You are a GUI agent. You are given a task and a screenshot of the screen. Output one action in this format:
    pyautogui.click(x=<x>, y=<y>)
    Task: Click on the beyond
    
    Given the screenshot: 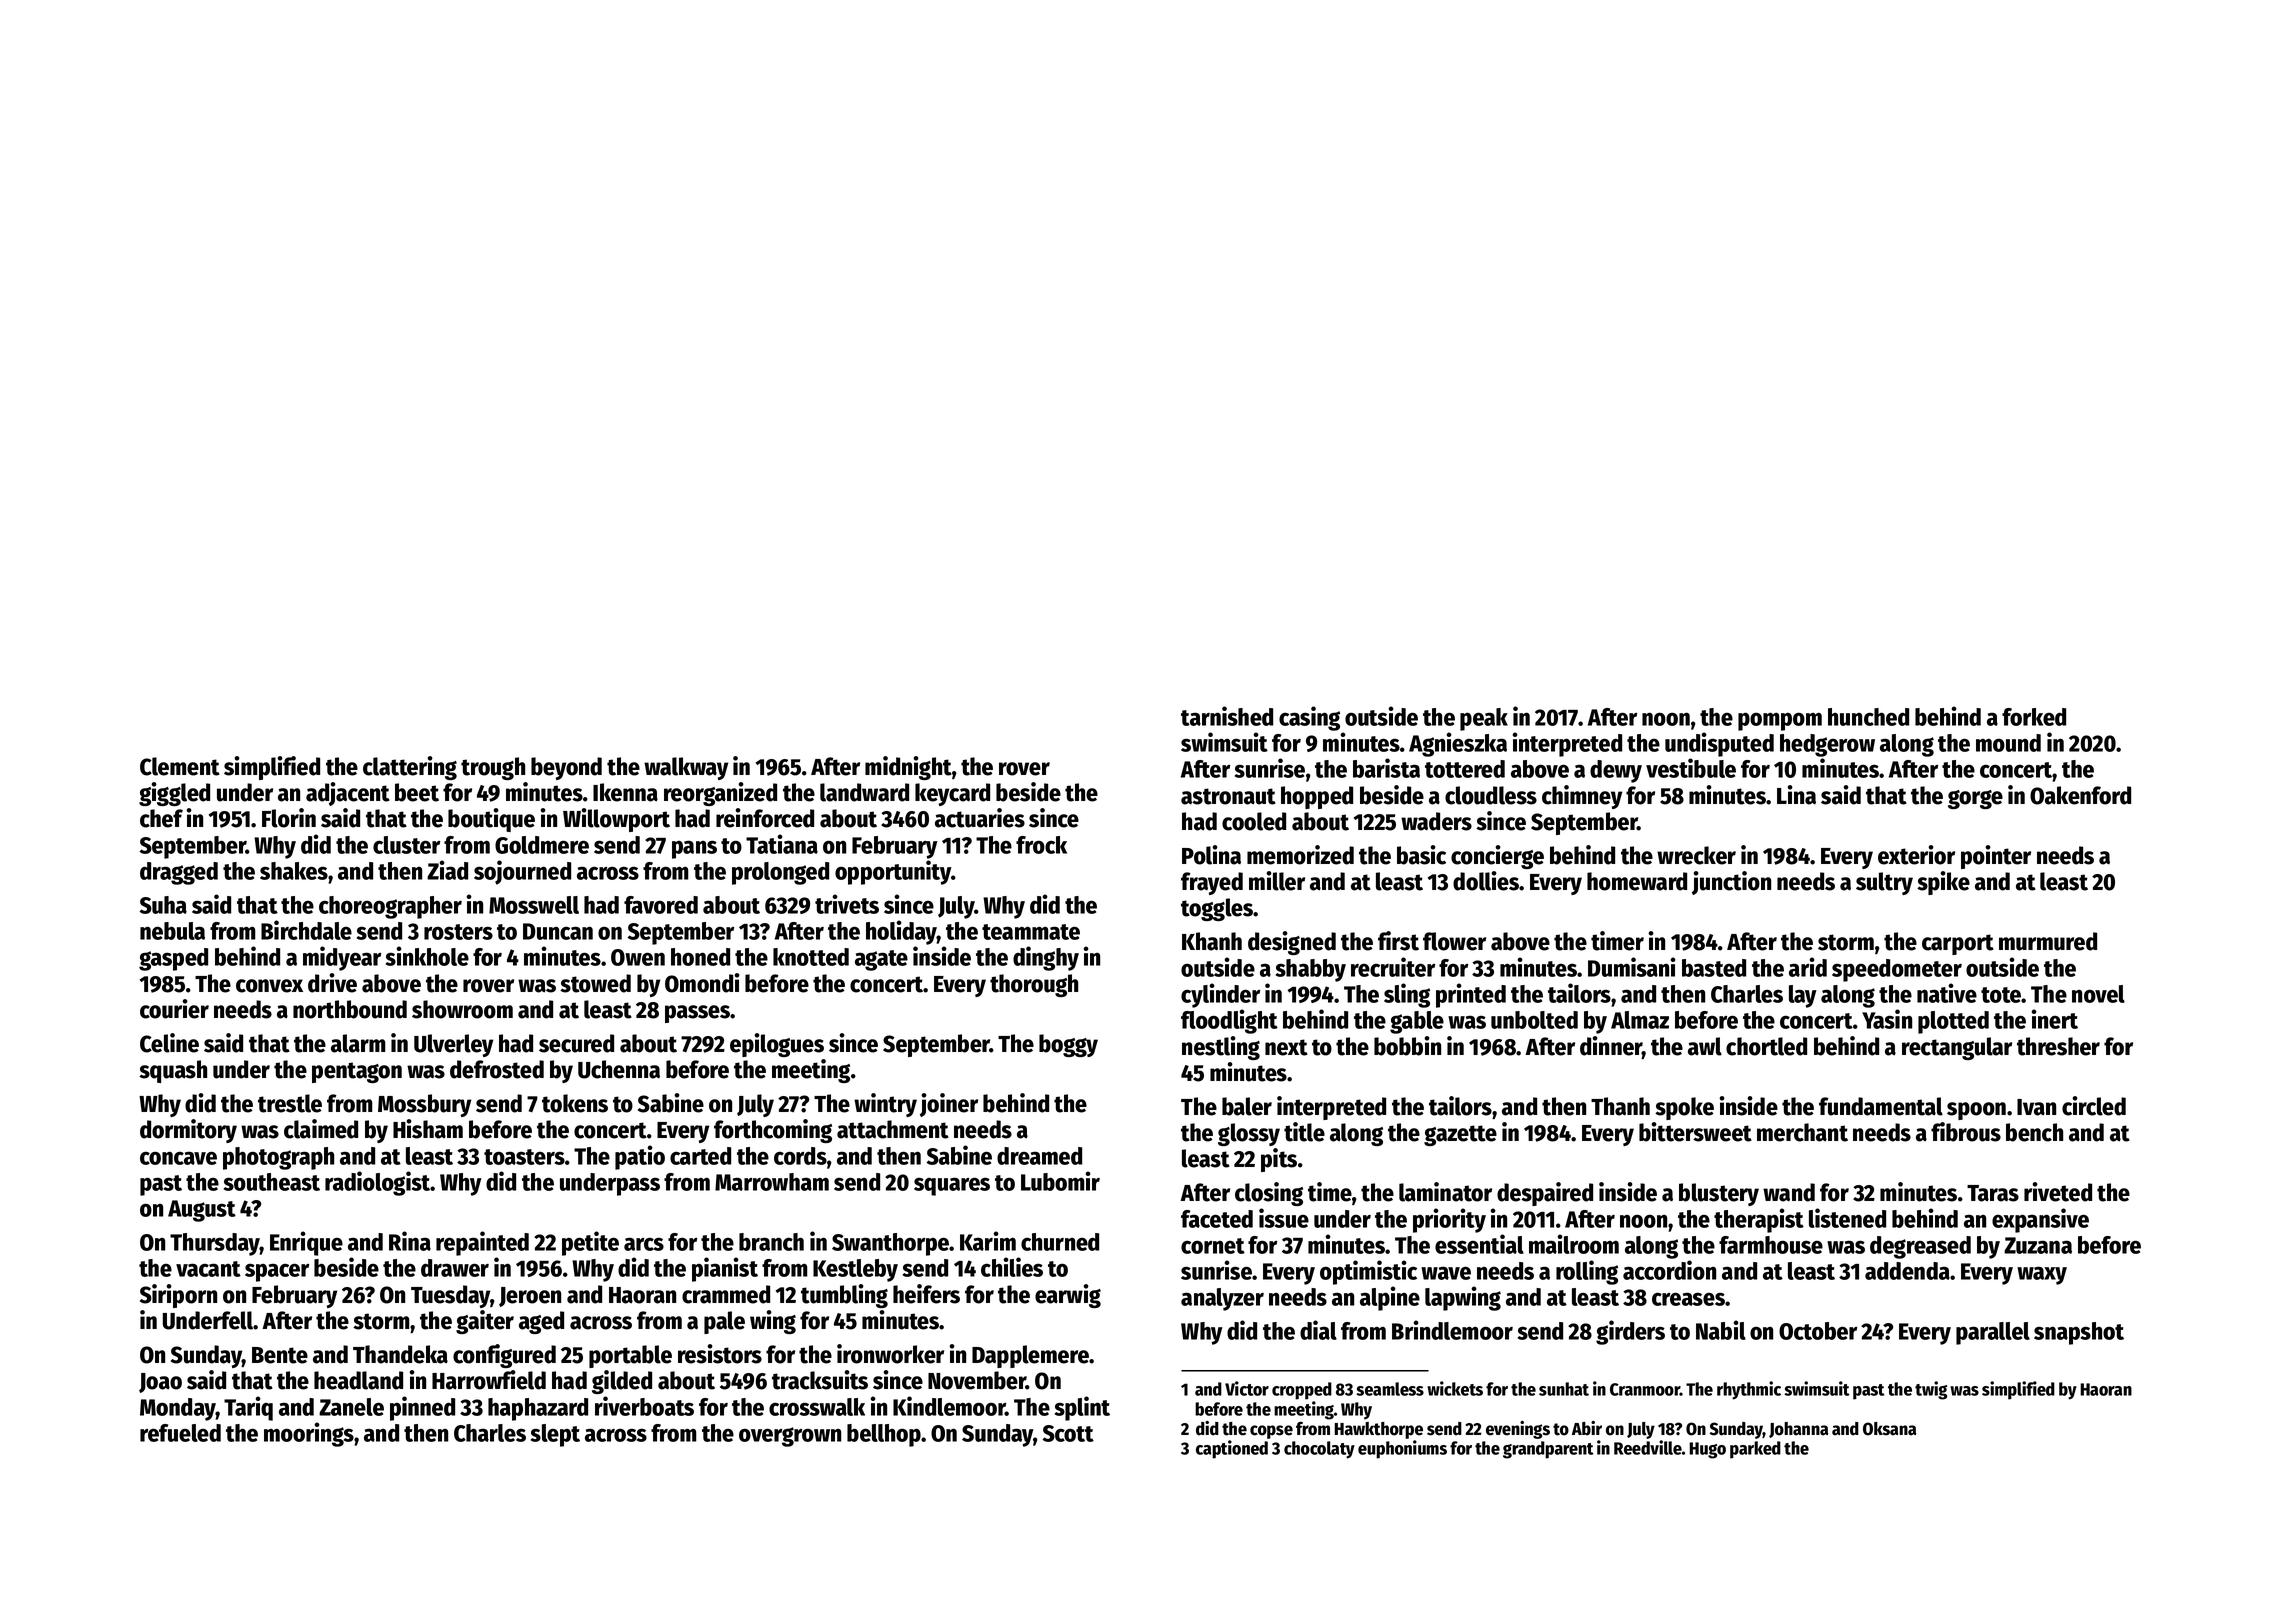 What is the action you would take?
    pyautogui.click(x=566, y=768)
